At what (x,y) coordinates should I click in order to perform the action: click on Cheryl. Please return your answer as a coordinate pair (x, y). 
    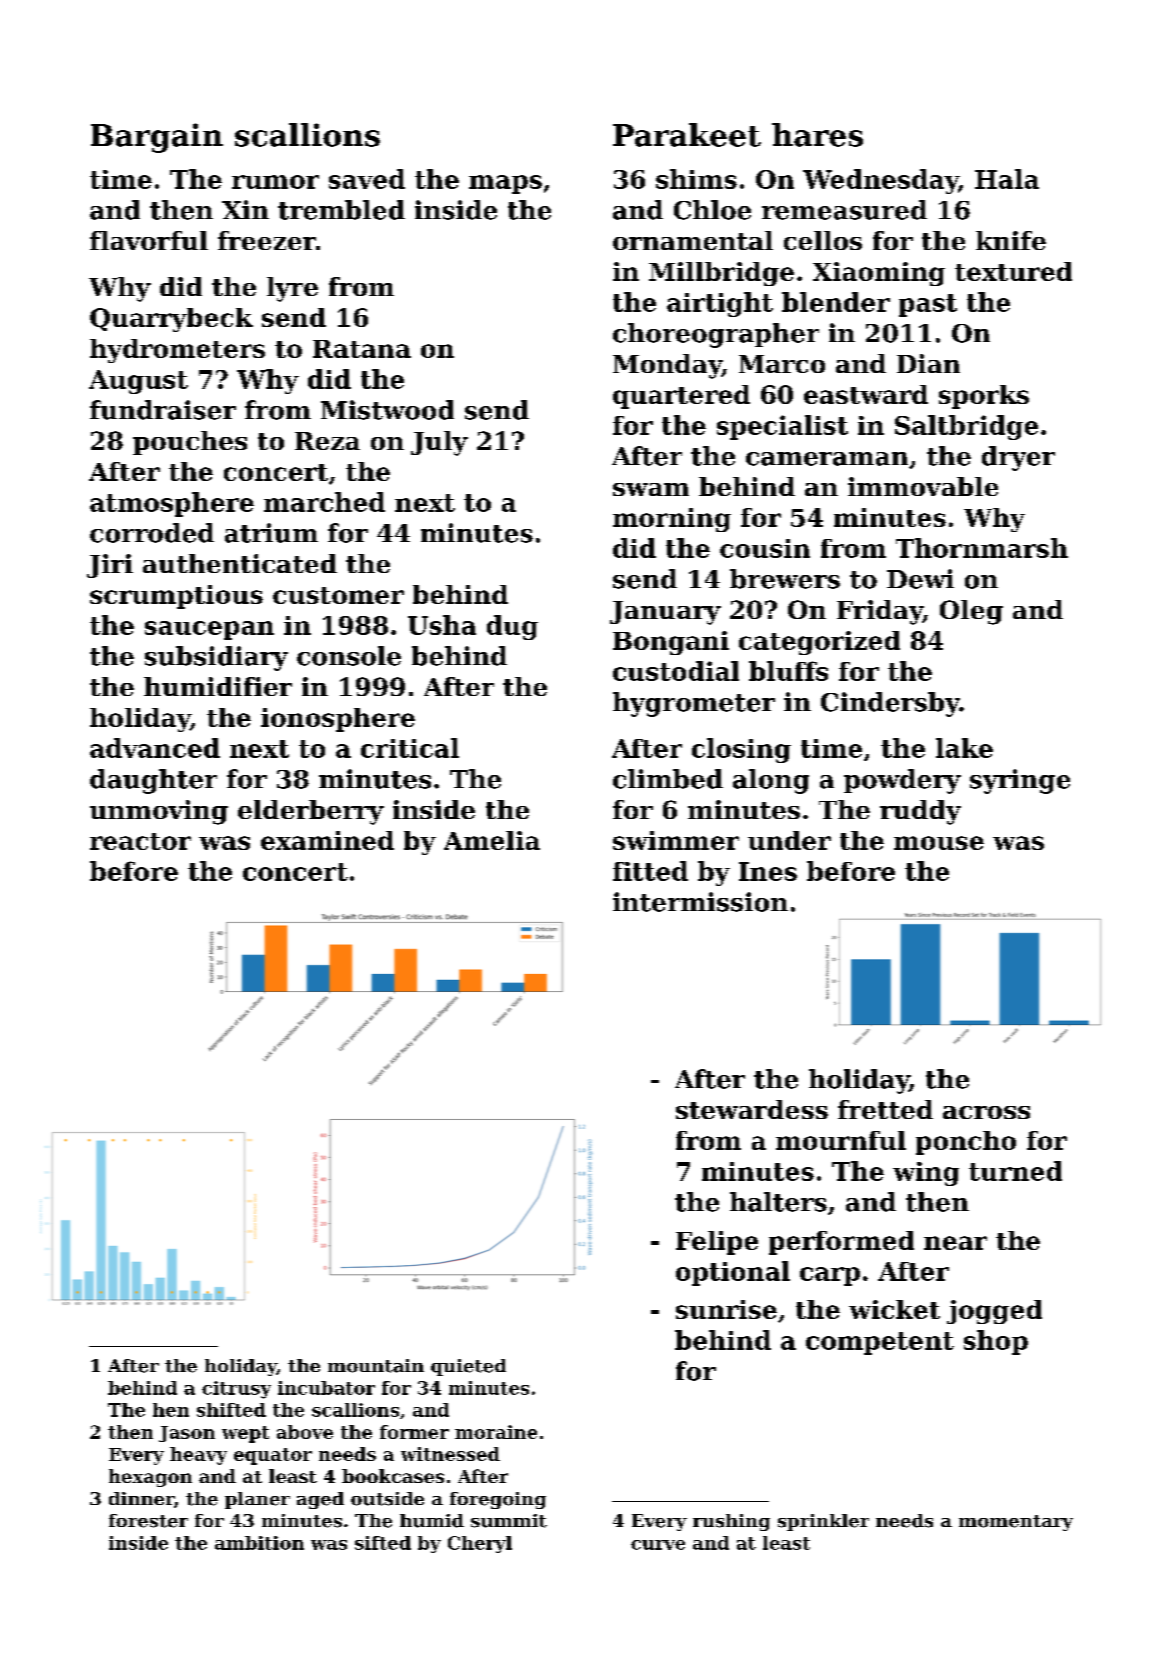
    Looking at the image, I should click on (480, 1544).
